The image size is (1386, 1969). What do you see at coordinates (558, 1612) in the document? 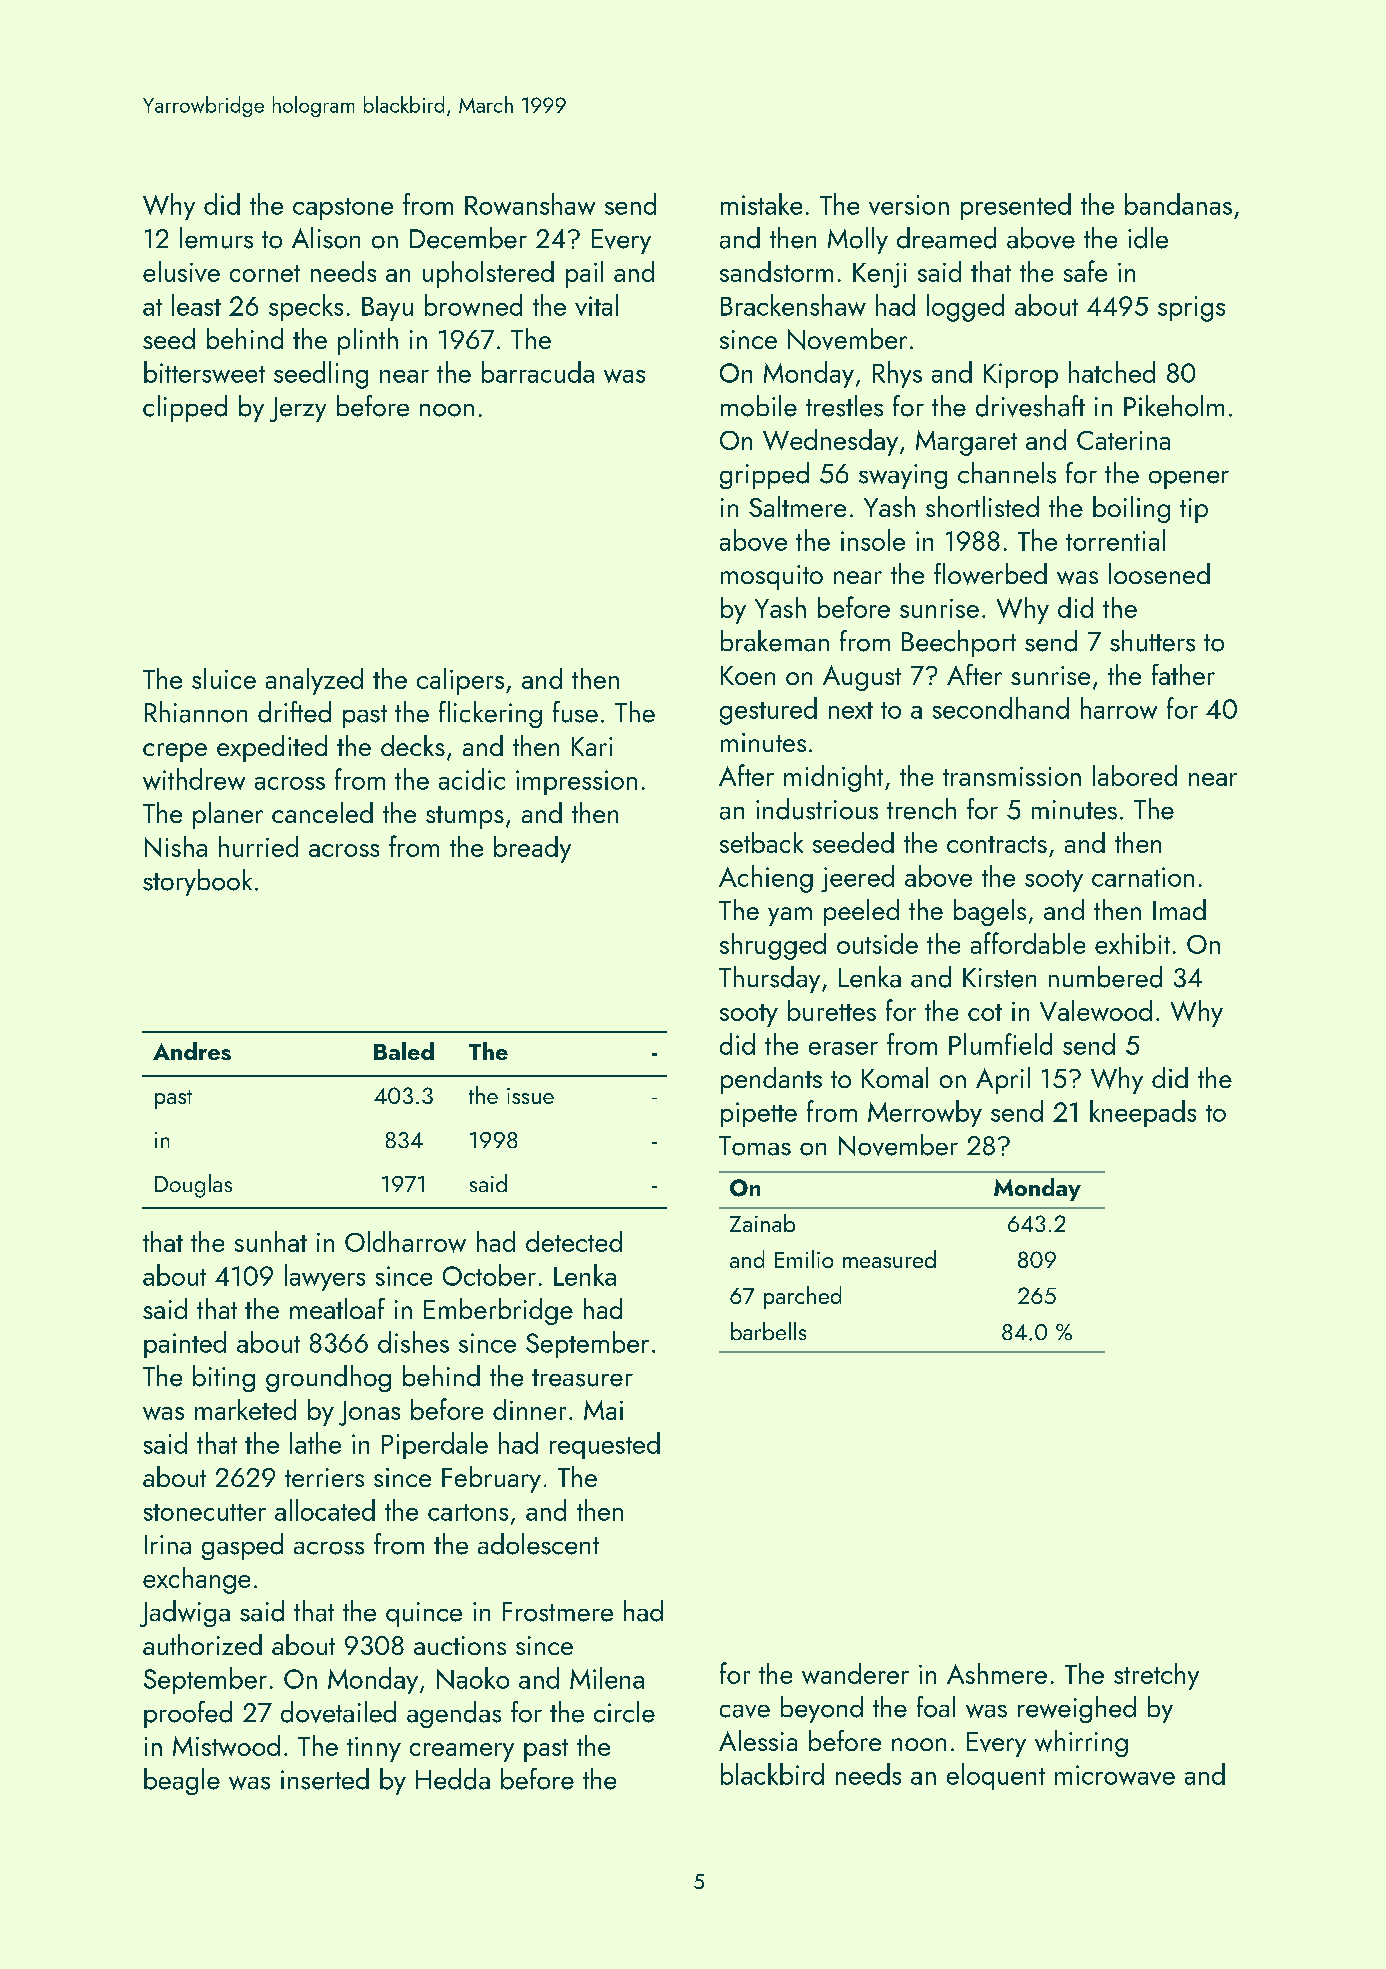
I see `Frostmere` at bounding box center [558, 1612].
